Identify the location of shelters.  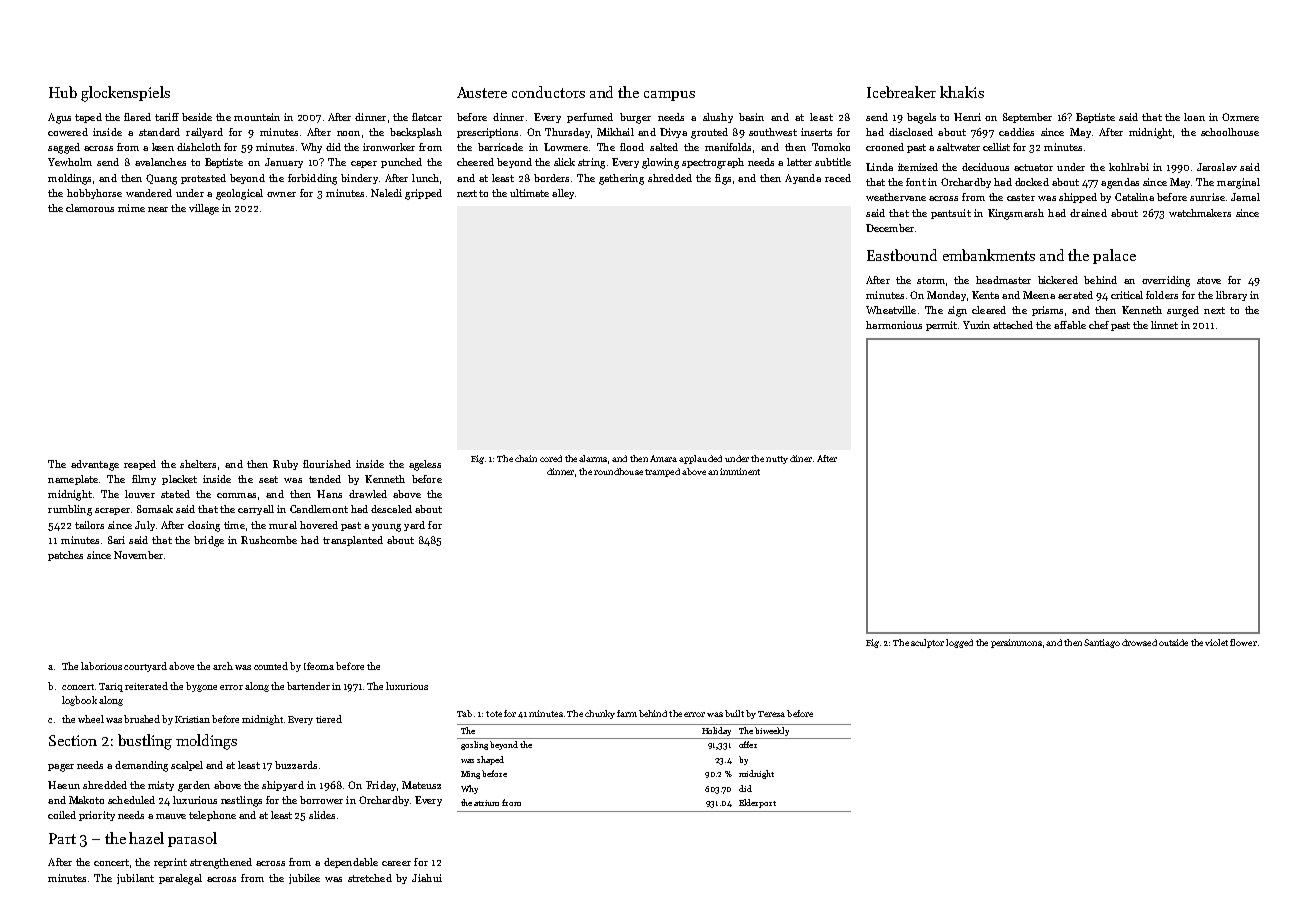
(198, 464).
